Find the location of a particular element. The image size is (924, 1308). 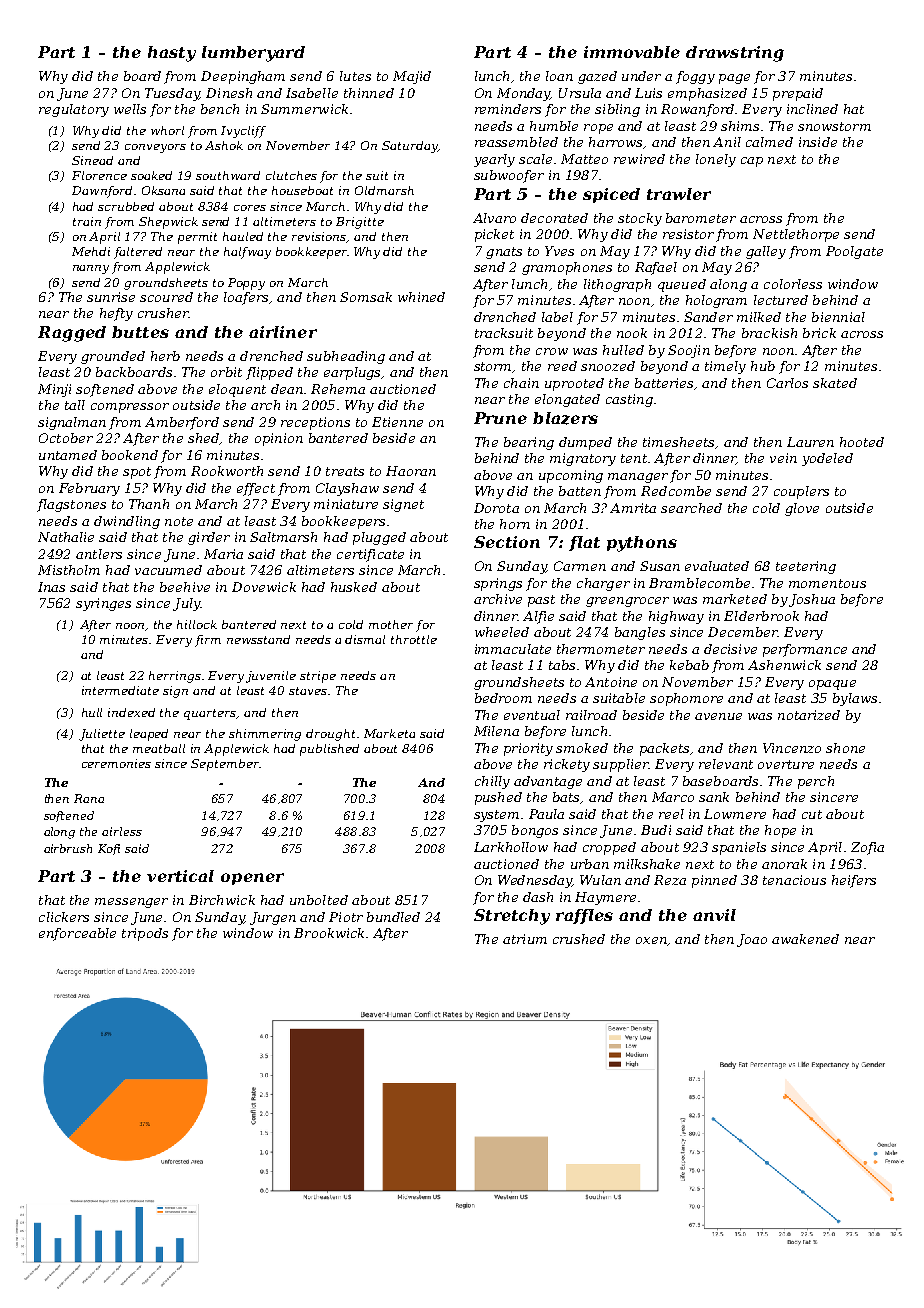

drawstring is located at coordinates (735, 54).
